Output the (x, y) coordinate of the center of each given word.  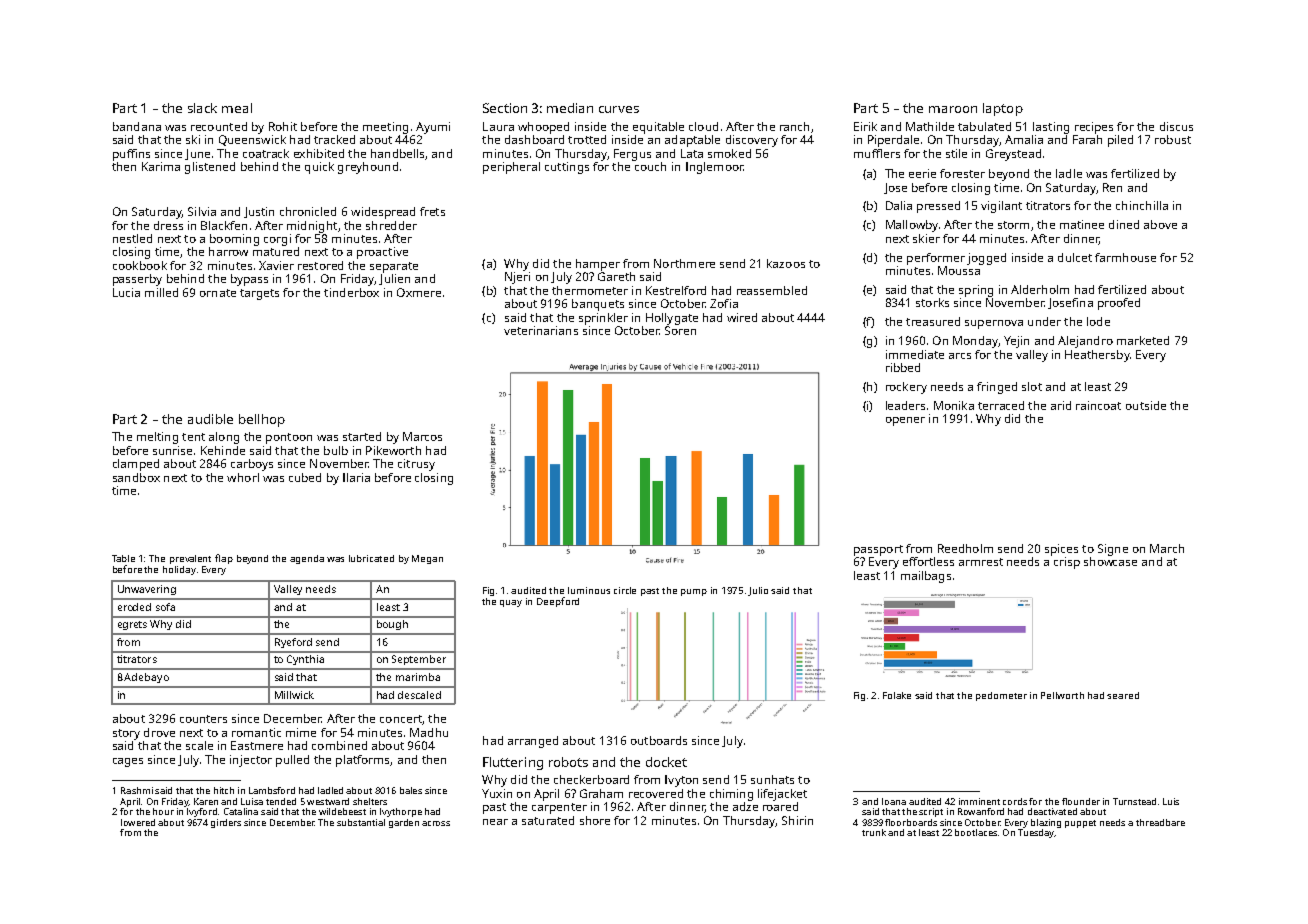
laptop (1003, 109)
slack (202, 108)
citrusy (416, 465)
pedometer (1001, 696)
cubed (305, 477)
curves (619, 109)
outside (1146, 405)
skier (926, 238)
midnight (312, 227)
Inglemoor (715, 168)
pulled (292, 761)
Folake (897, 695)
